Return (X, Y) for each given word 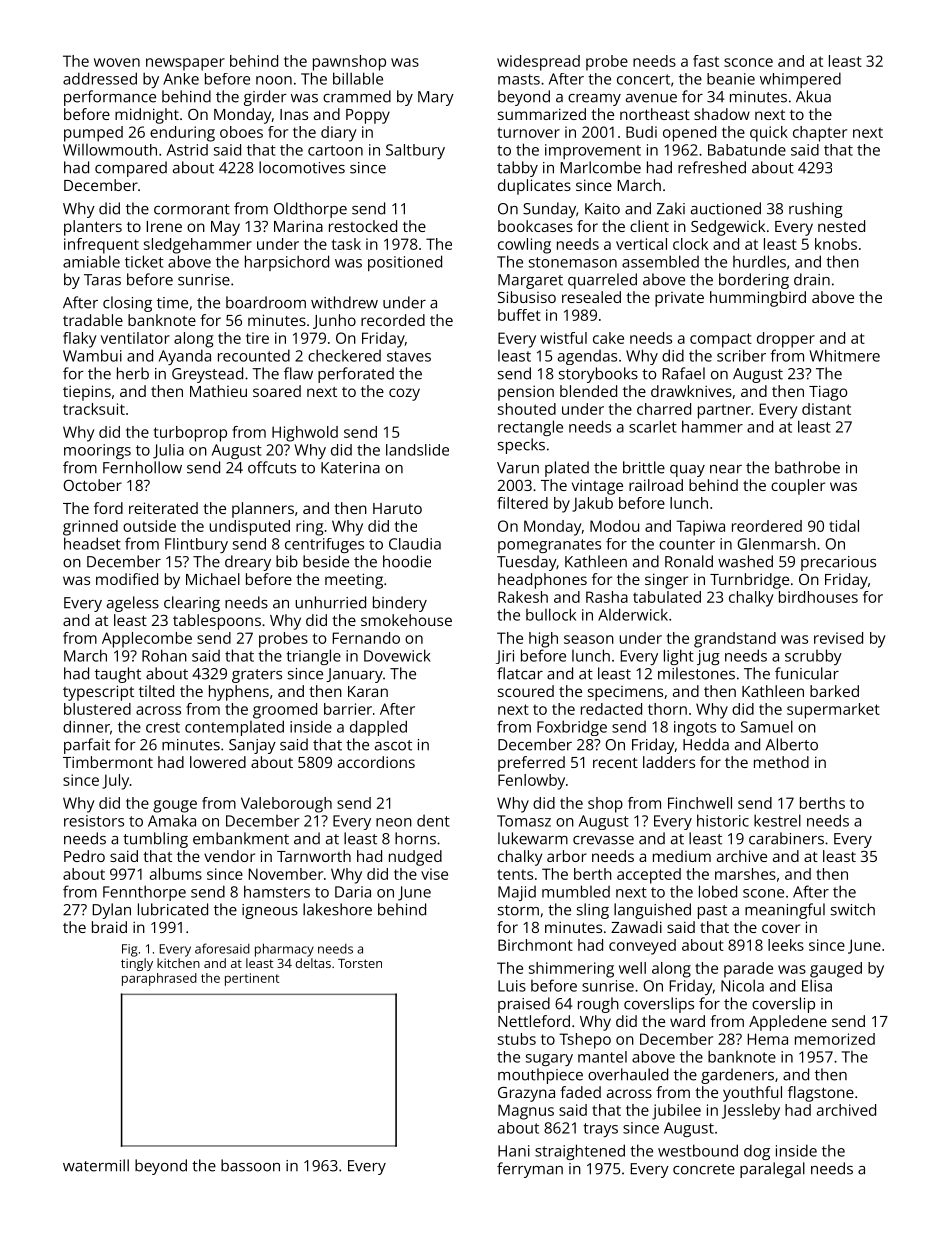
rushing (816, 210)
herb (133, 373)
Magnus (526, 1112)
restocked (363, 226)
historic (723, 820)
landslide (417, 450)
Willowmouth (110, 150)
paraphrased (159, 979)
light (679, 657)
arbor (567, 856)
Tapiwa (700, 528)
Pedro (84, 856)
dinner (86, 726)
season (589, 639)
